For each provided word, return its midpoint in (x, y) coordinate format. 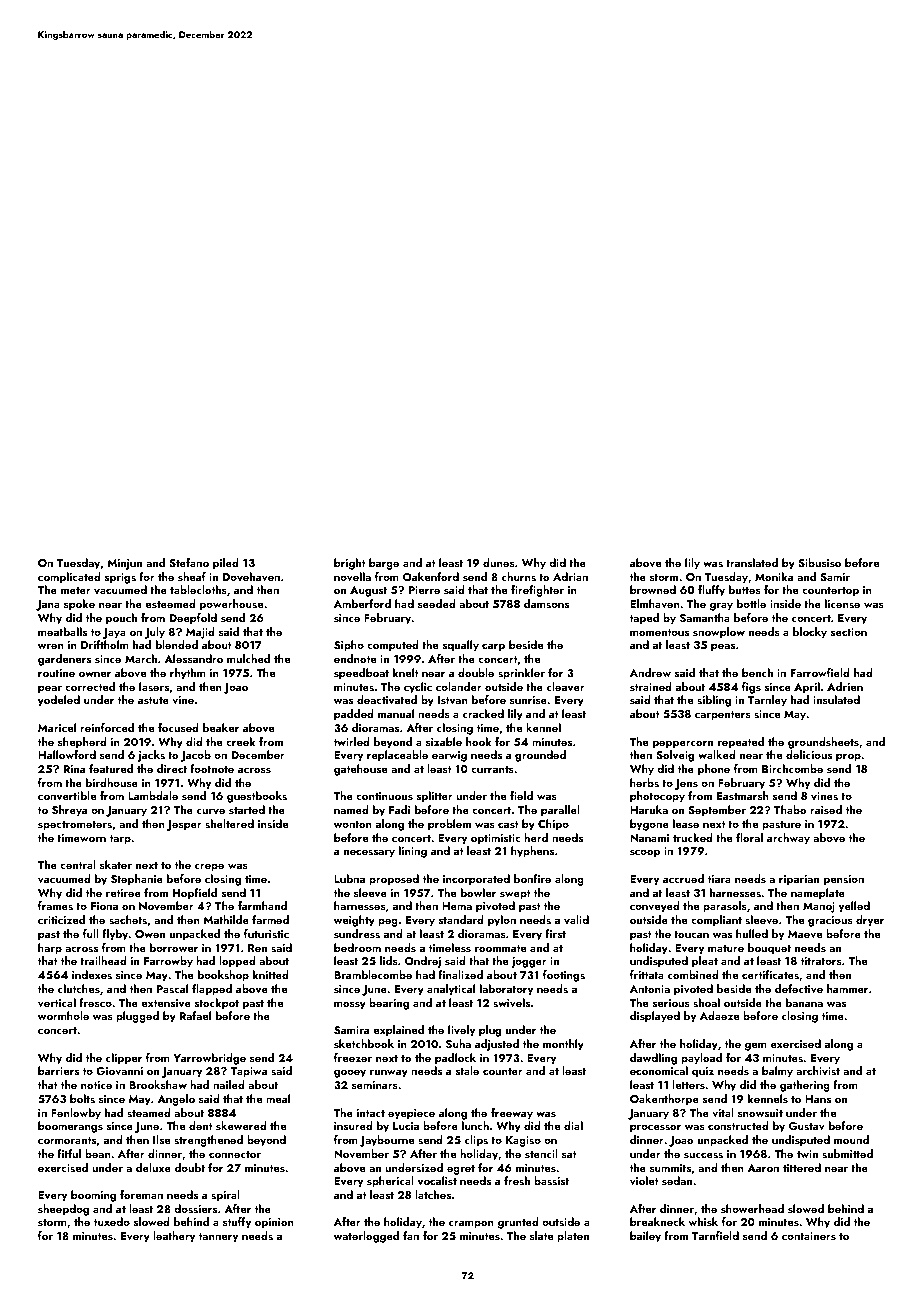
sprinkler (521, 674)
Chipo (553, 825)
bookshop (223, 976)
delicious (809, 754)
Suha (458, 1043)
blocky (810, 633)
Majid (200, 633)
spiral (225, 1196)
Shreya (69, 811)
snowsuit (760, 1113)
